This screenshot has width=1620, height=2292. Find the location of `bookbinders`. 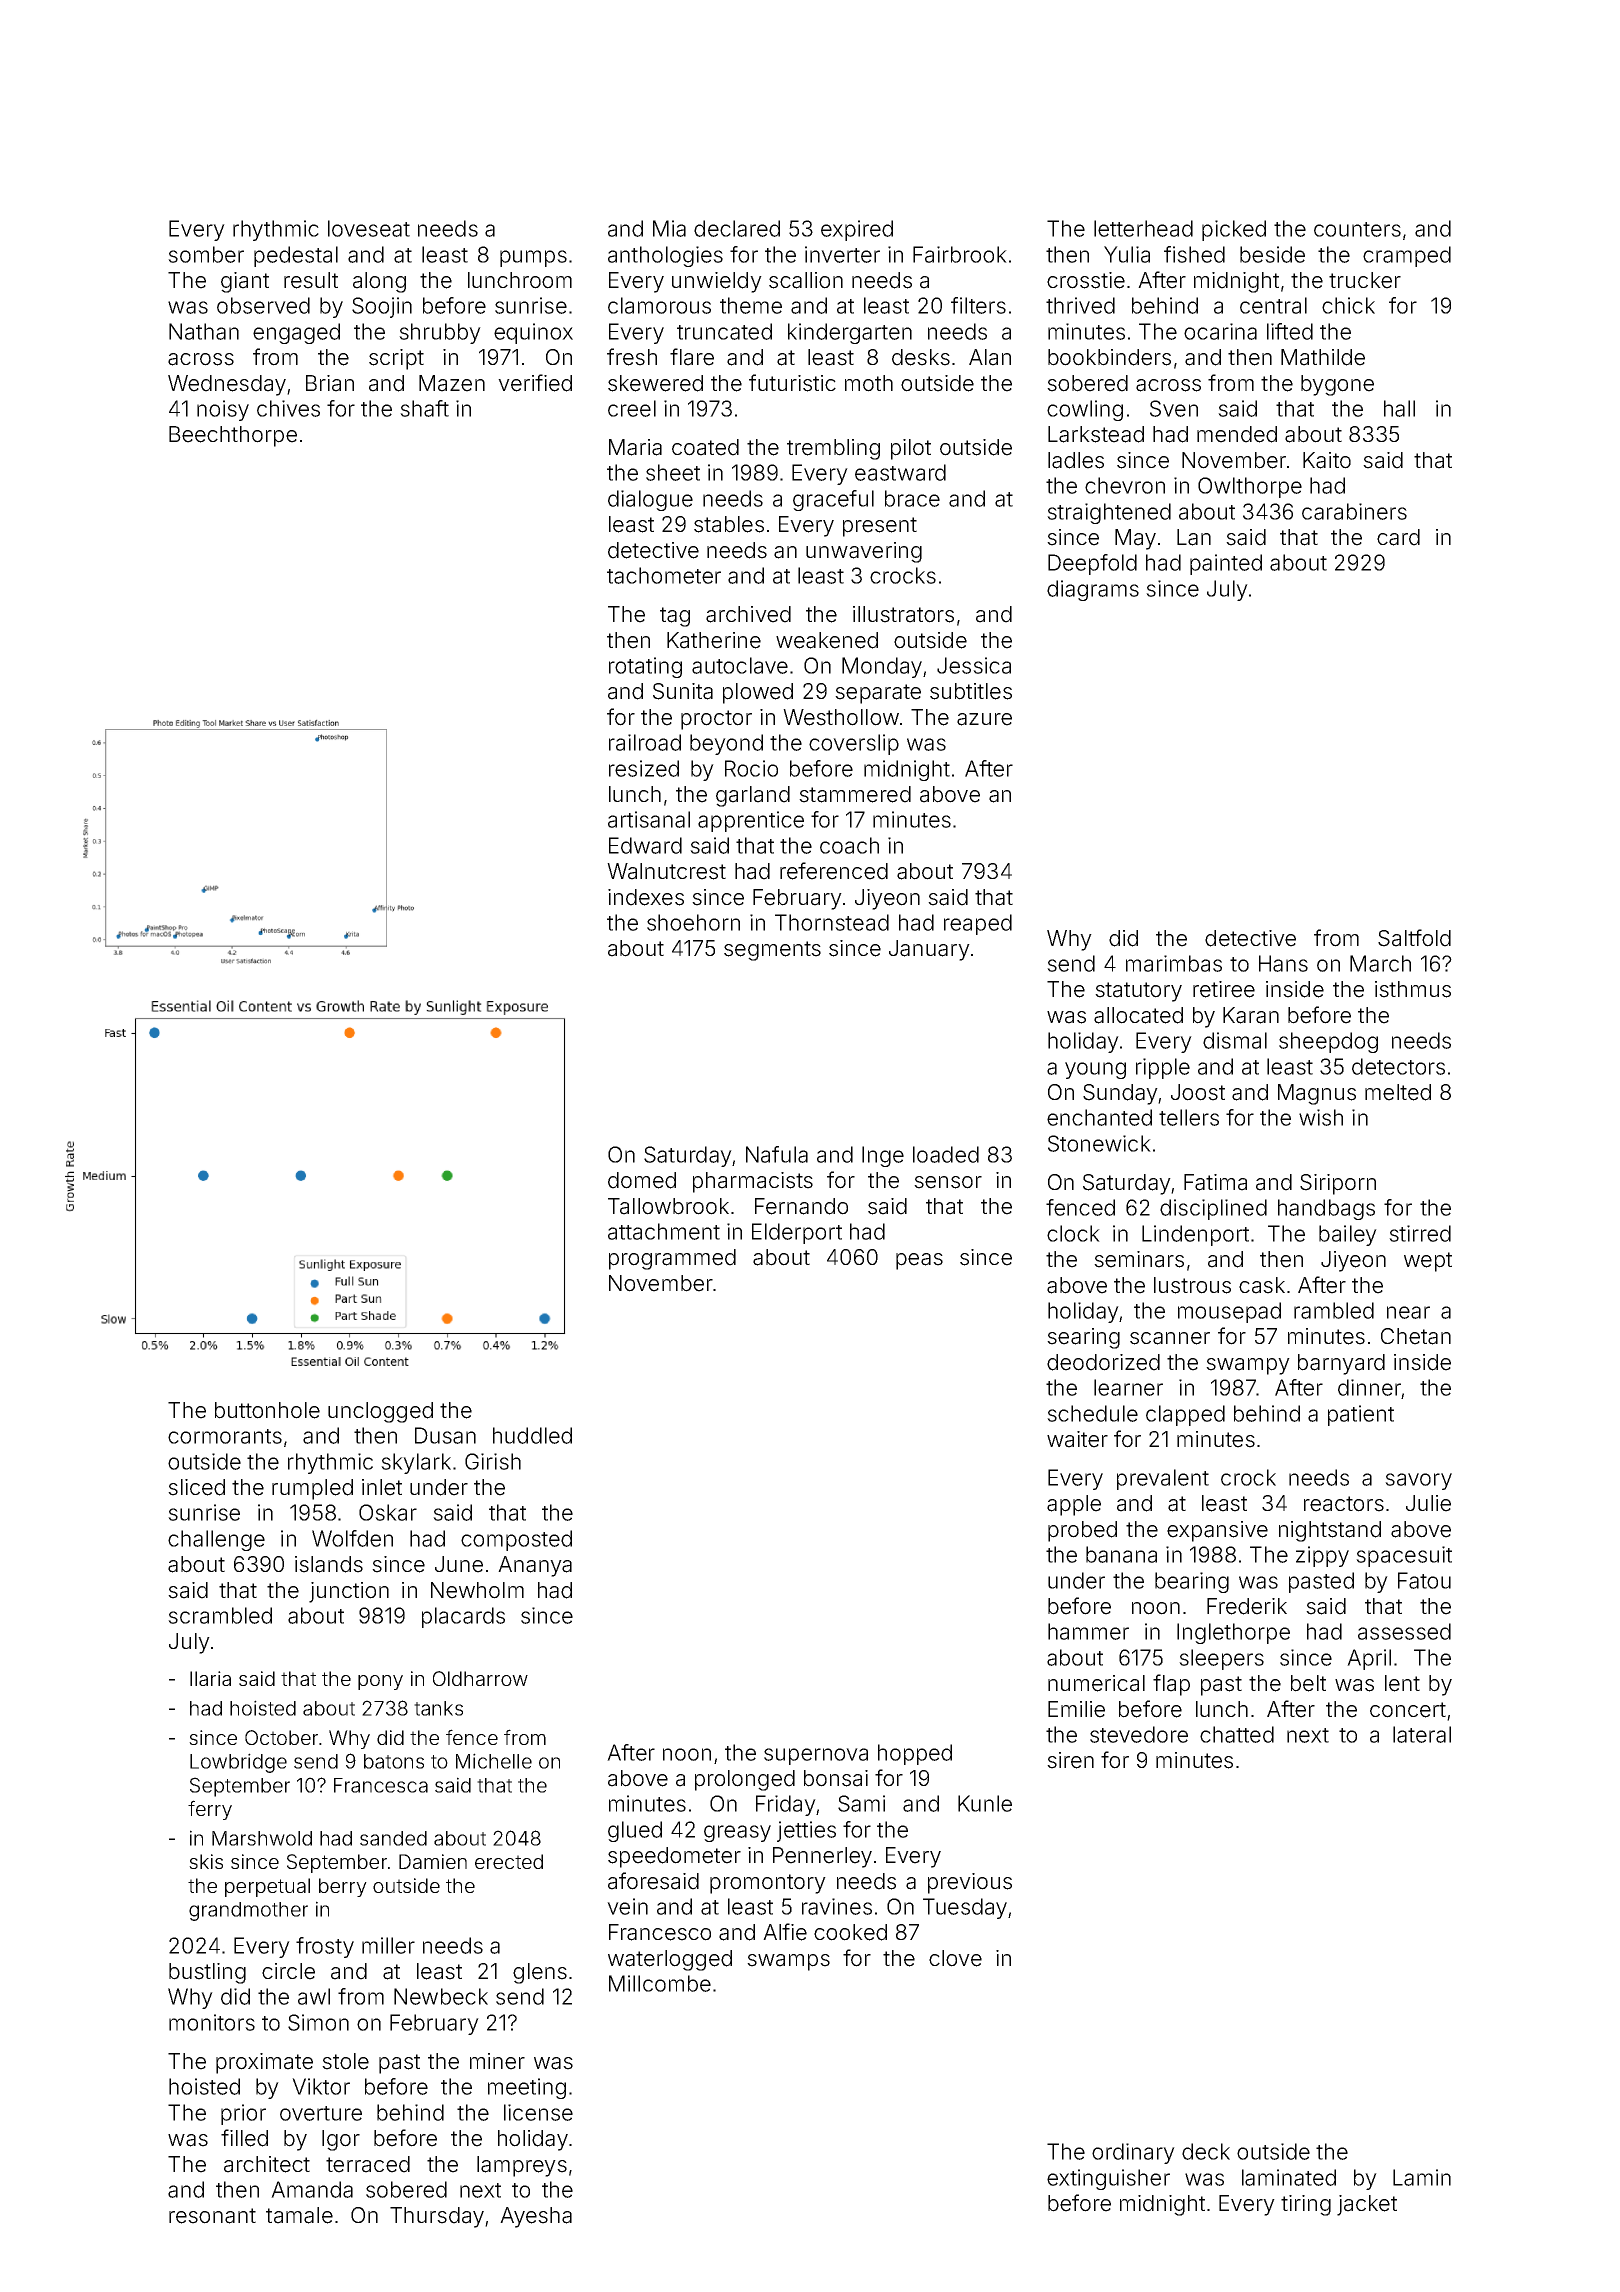

bookbinders is located at coordinates (1109, 357).
